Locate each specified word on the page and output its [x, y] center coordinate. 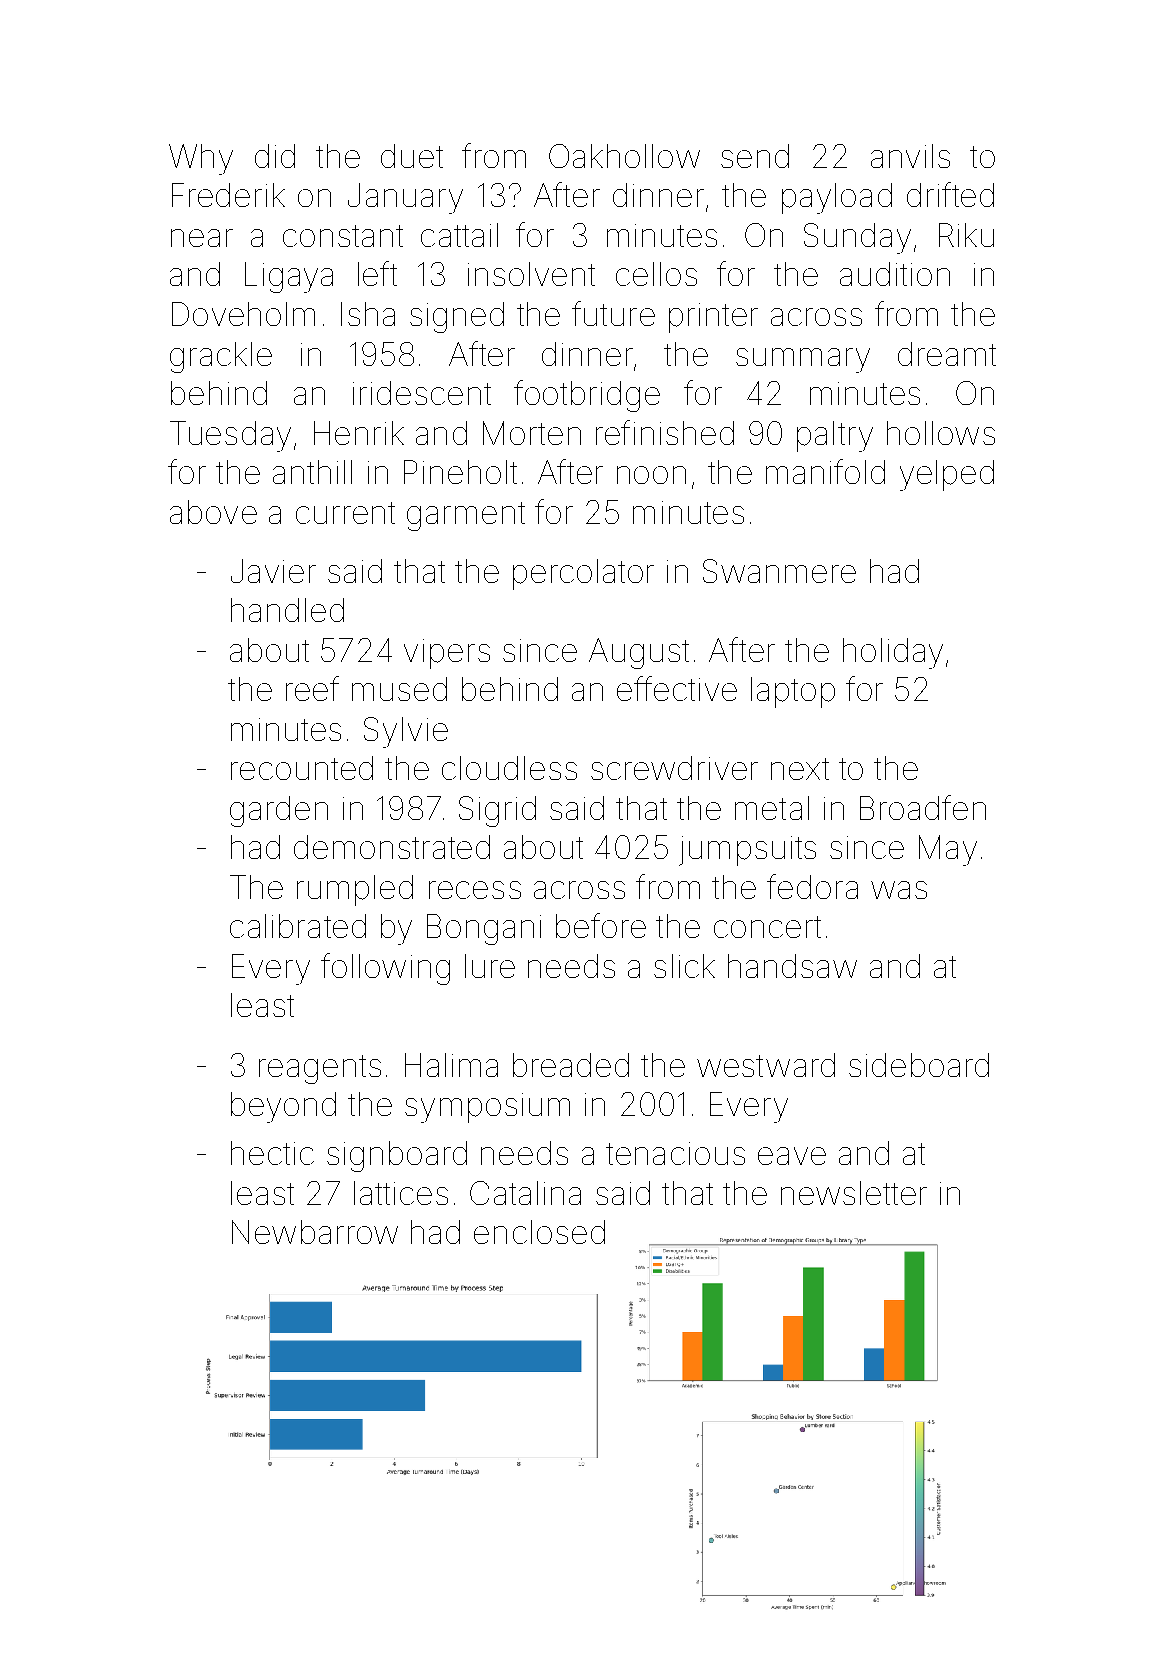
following [385, 969]
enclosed [539, 1232]
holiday [893, 653]
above [213, 512]
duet [412, 156]
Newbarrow [315, 1232]
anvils [910, 156]
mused [399, 689]
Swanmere [779, 571]
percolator [583, 574]
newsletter [854, 1193]
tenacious [675, 1153]
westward [766, 1065]
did [275, 156]
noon [651, 475]
